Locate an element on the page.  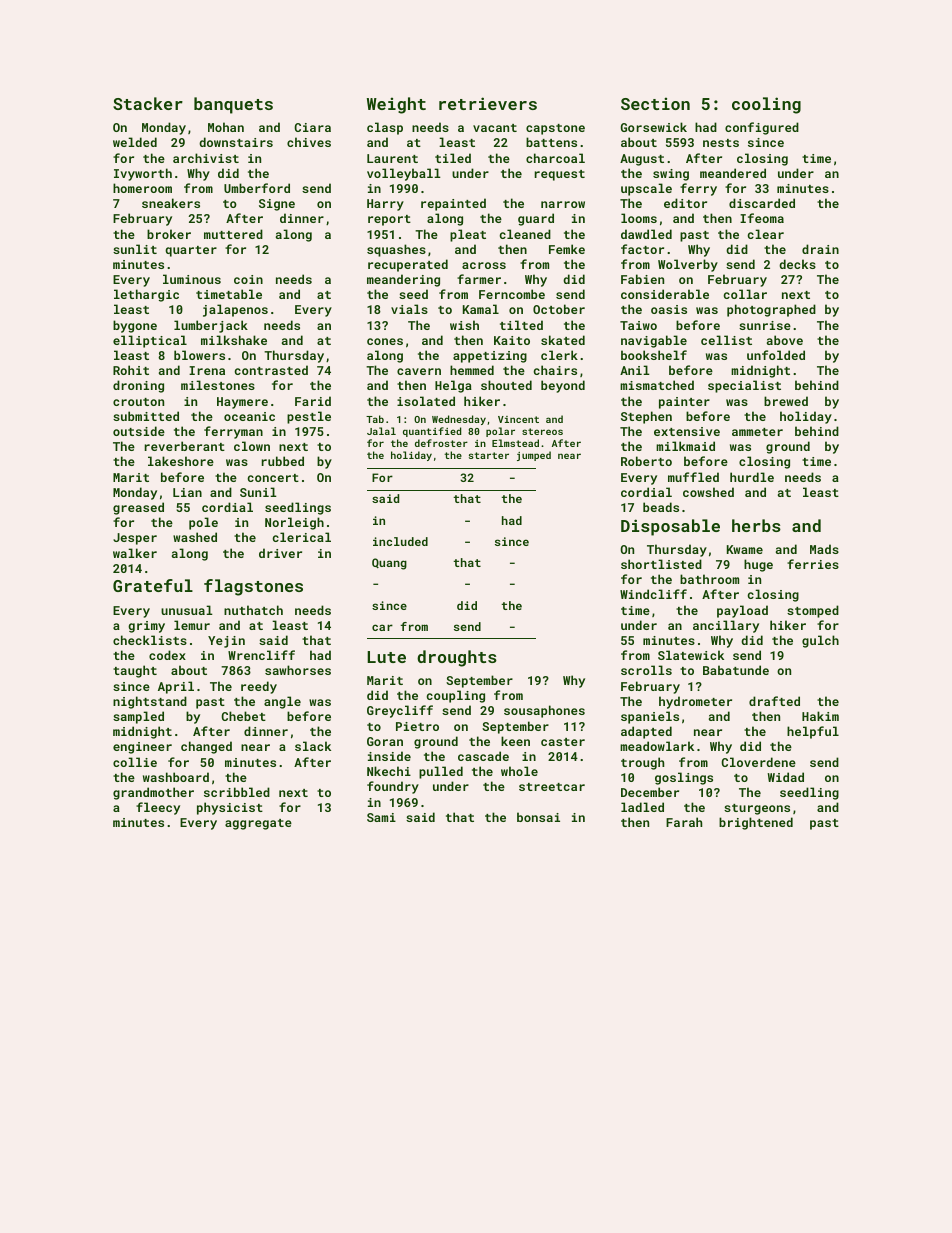
quarter is located at coordinates (191, 251).
